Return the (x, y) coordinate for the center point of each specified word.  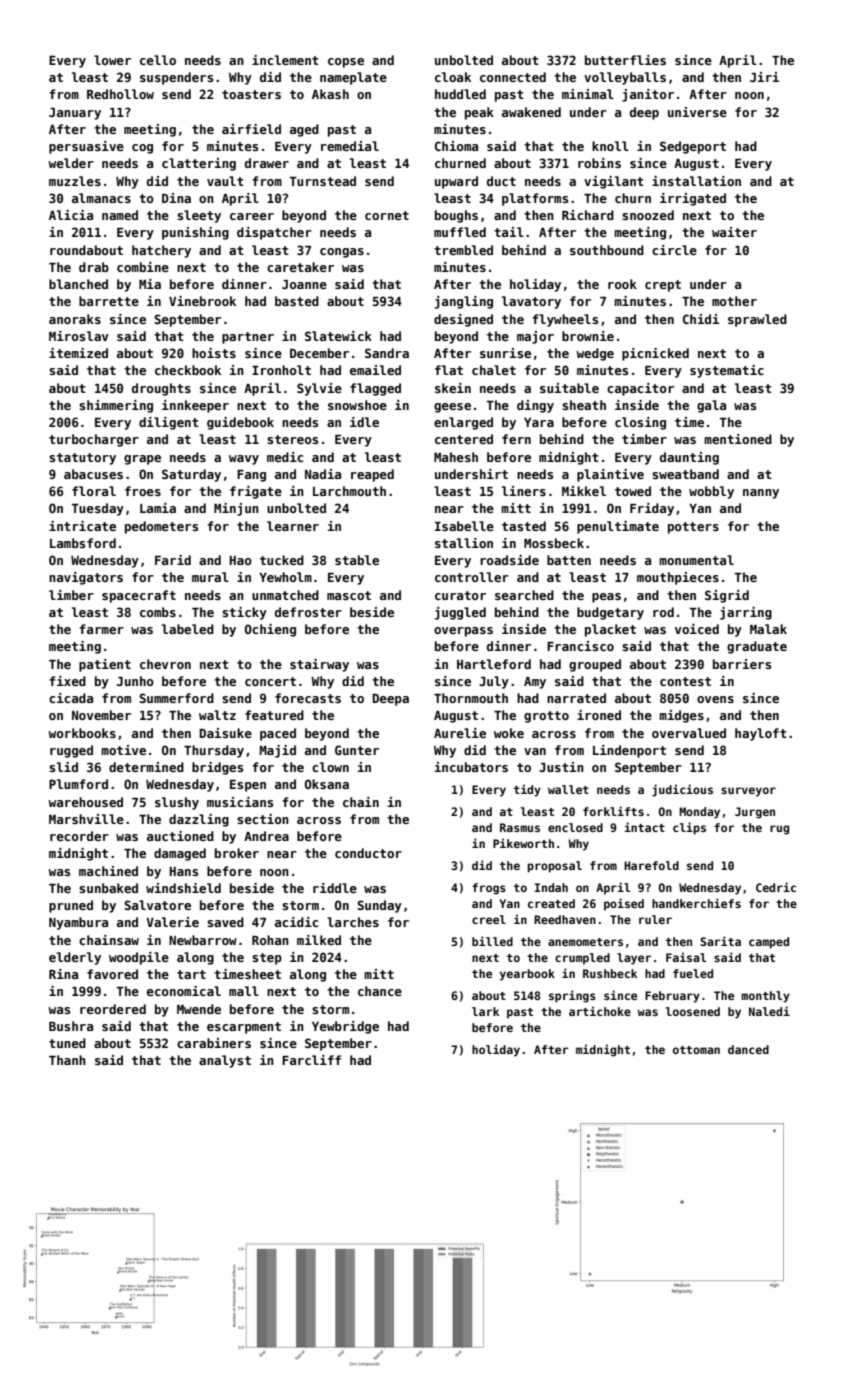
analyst (225, 1061)
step (267, 959)
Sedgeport (693, 147)
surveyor (748, 792)
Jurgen (755, 813)
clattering (199, 164)
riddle (335, 888)
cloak (453, 77)
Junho (135, 681)
